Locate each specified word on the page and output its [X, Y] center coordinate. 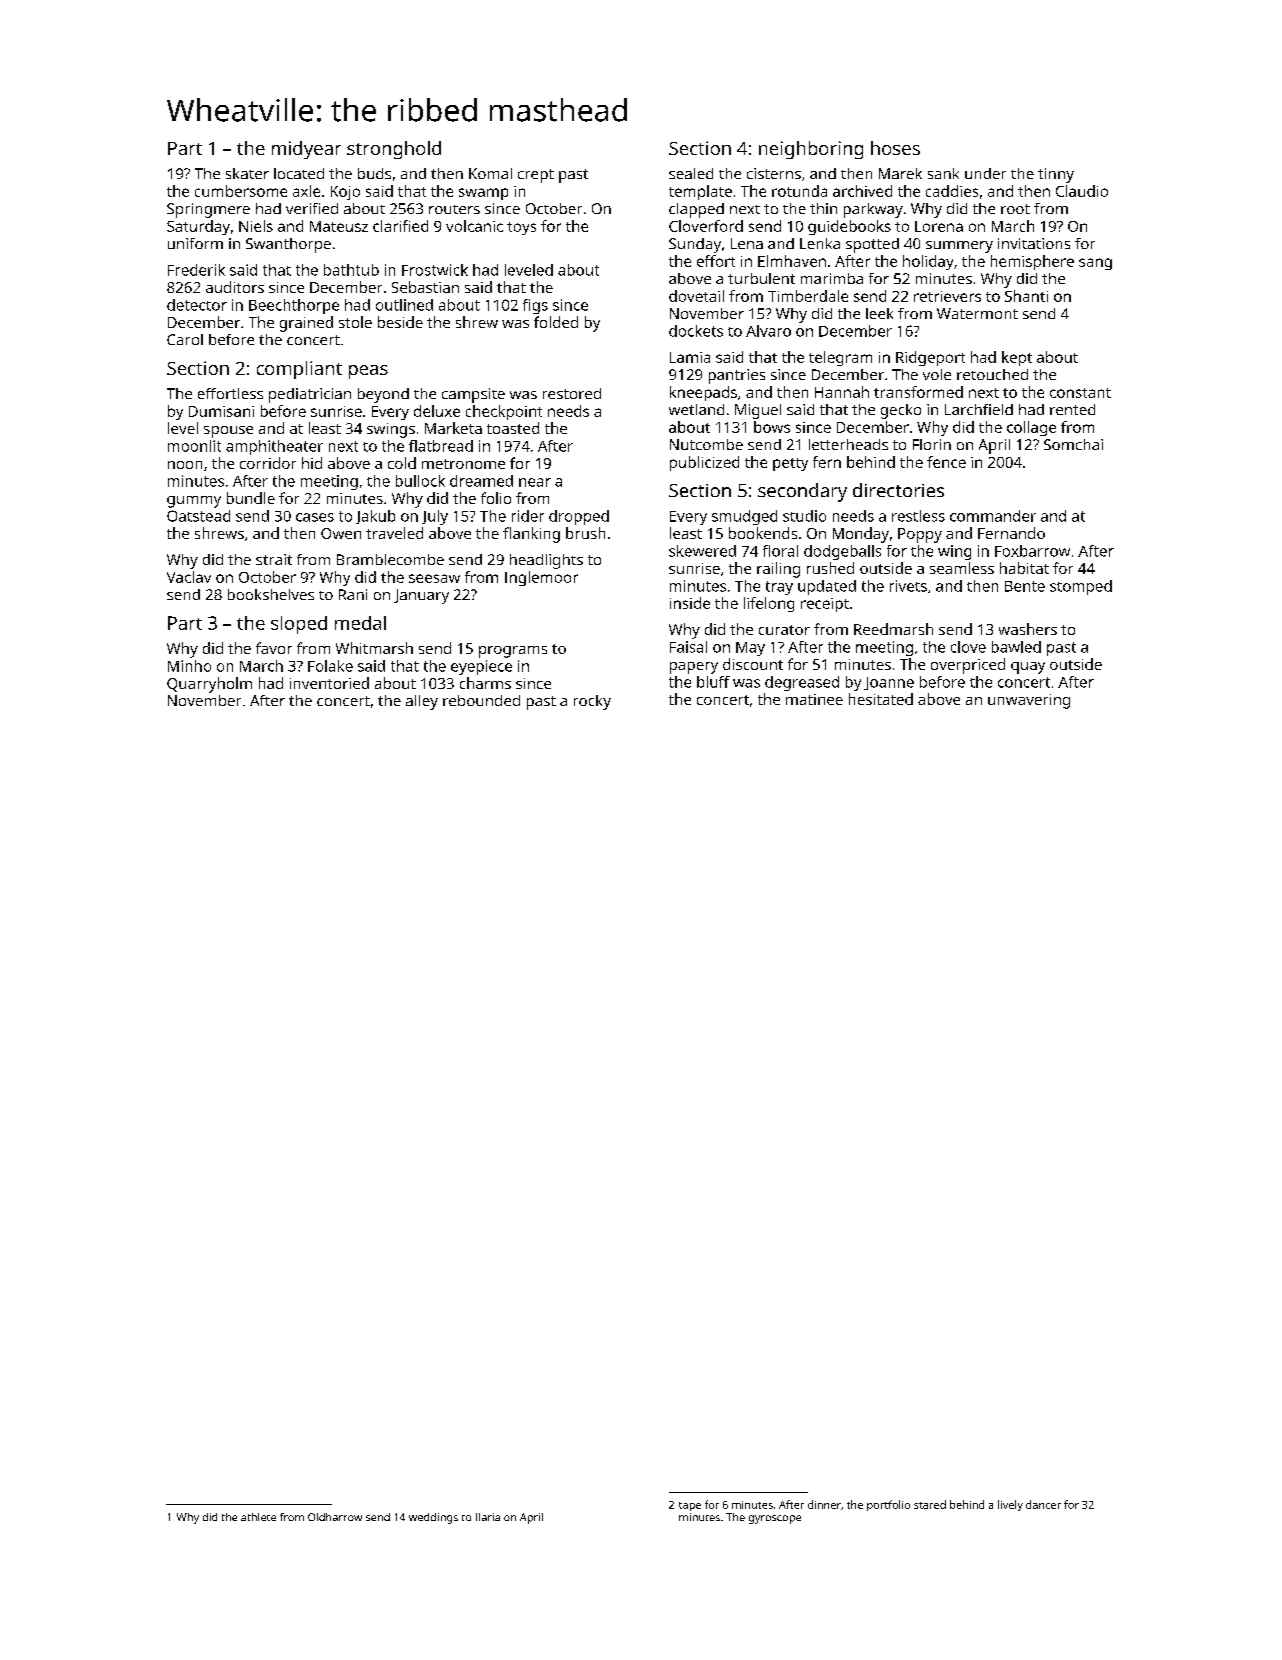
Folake [330, 666]
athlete [258, 1517]
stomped [1081, 587]
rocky [592, 702]
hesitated [881, 699]
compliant [299, 370]
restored [572, 393]
